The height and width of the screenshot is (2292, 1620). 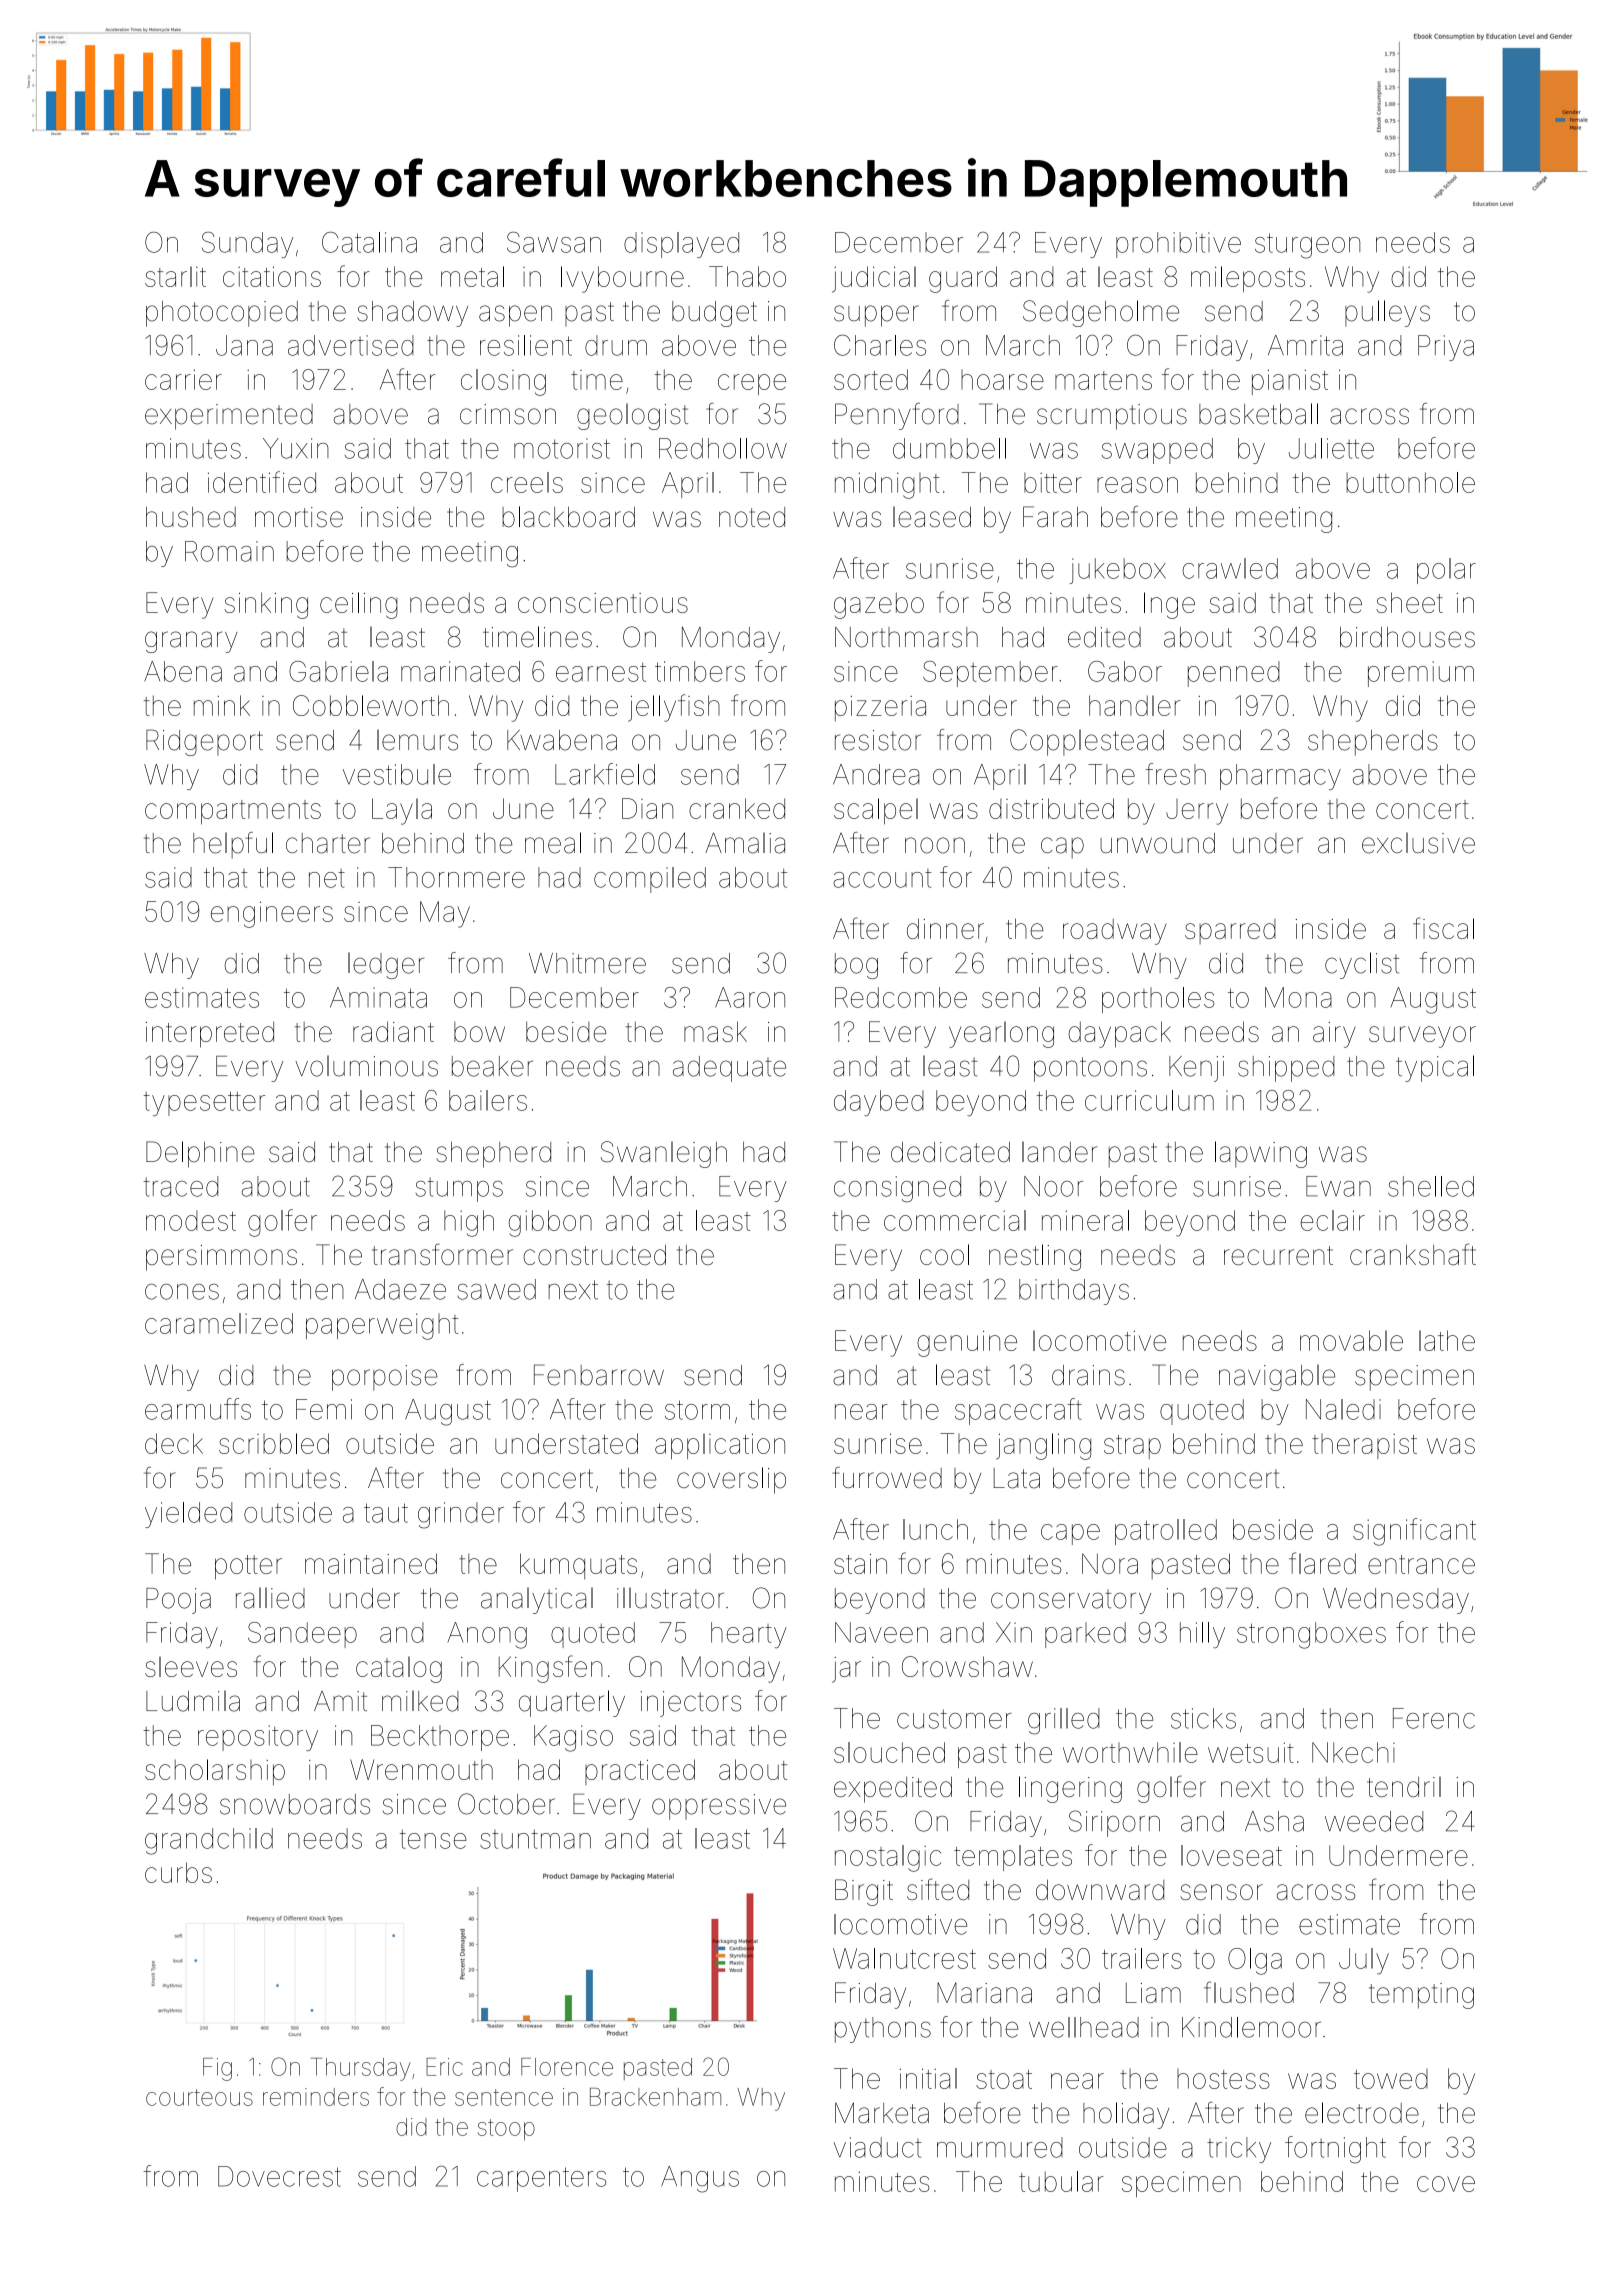 I want to click on resistor, so click(x=878, y=740).
